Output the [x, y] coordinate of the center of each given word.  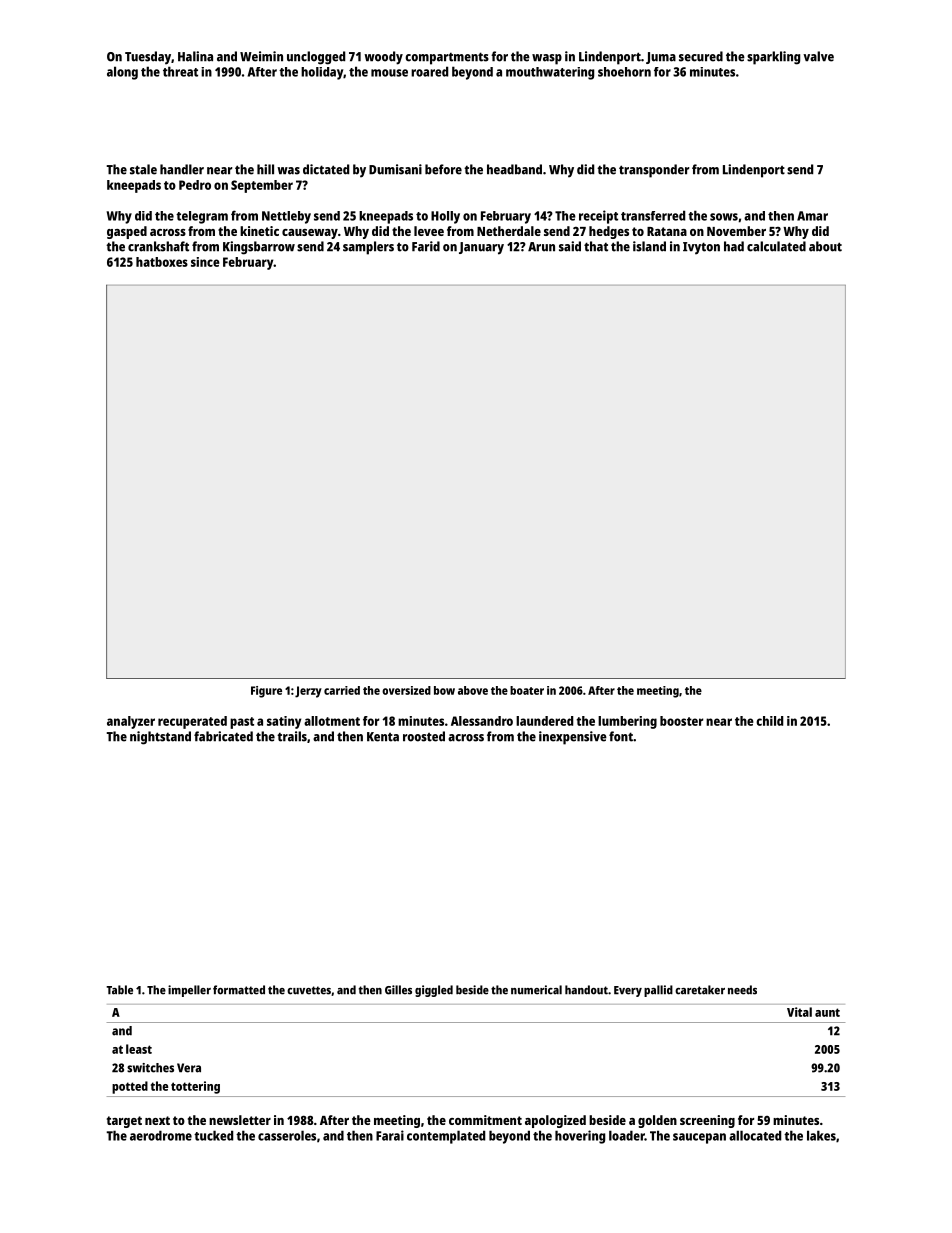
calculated [776, 246]
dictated [326, 169]
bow [444, 690]
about [825, 246]
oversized [406, 690]
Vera [189, 1068]
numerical [536, 990]
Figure [266, 692]
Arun [541, 247]
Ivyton [701, 248]
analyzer [131, 722]
